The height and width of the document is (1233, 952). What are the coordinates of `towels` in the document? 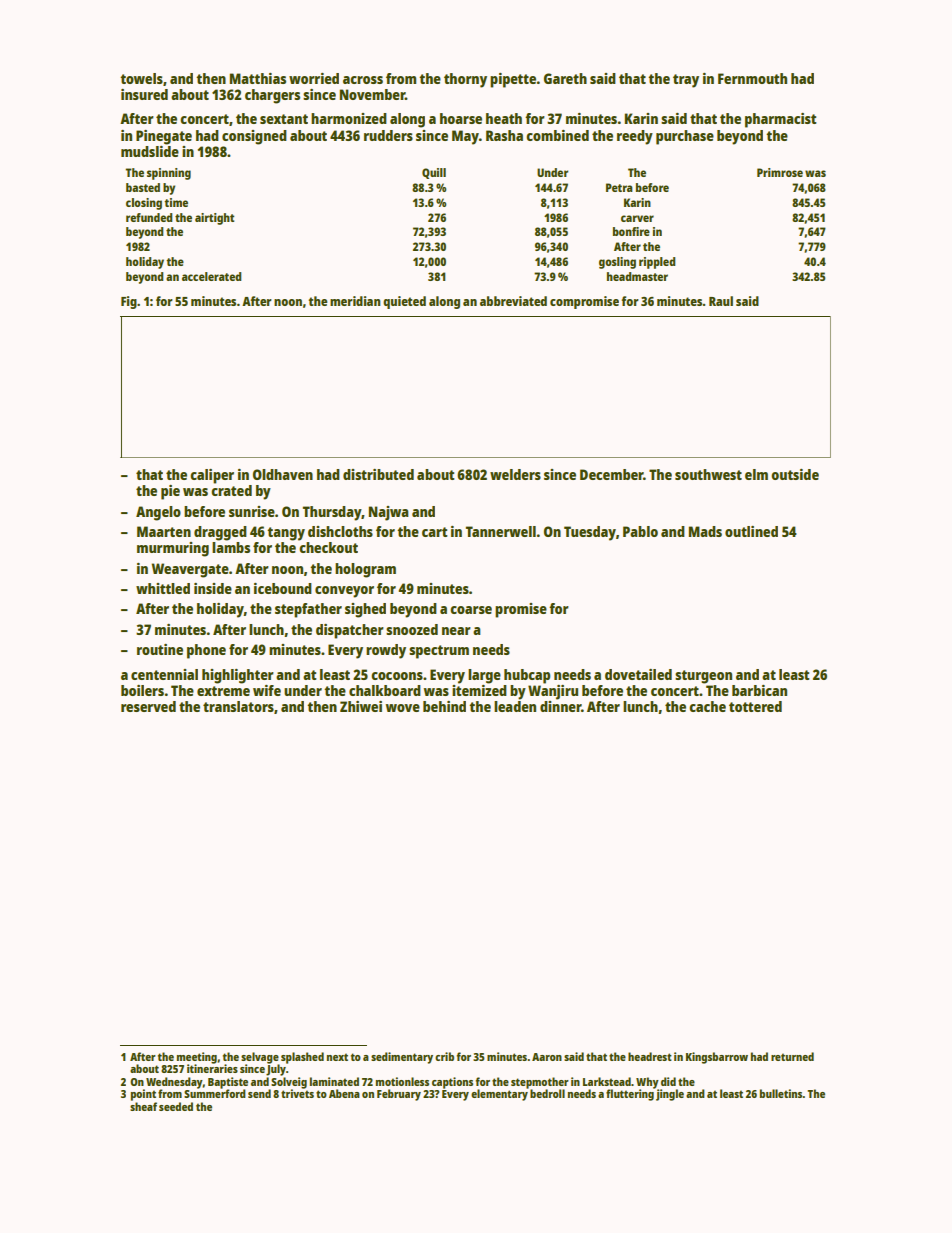 It's located at (141, 78).
